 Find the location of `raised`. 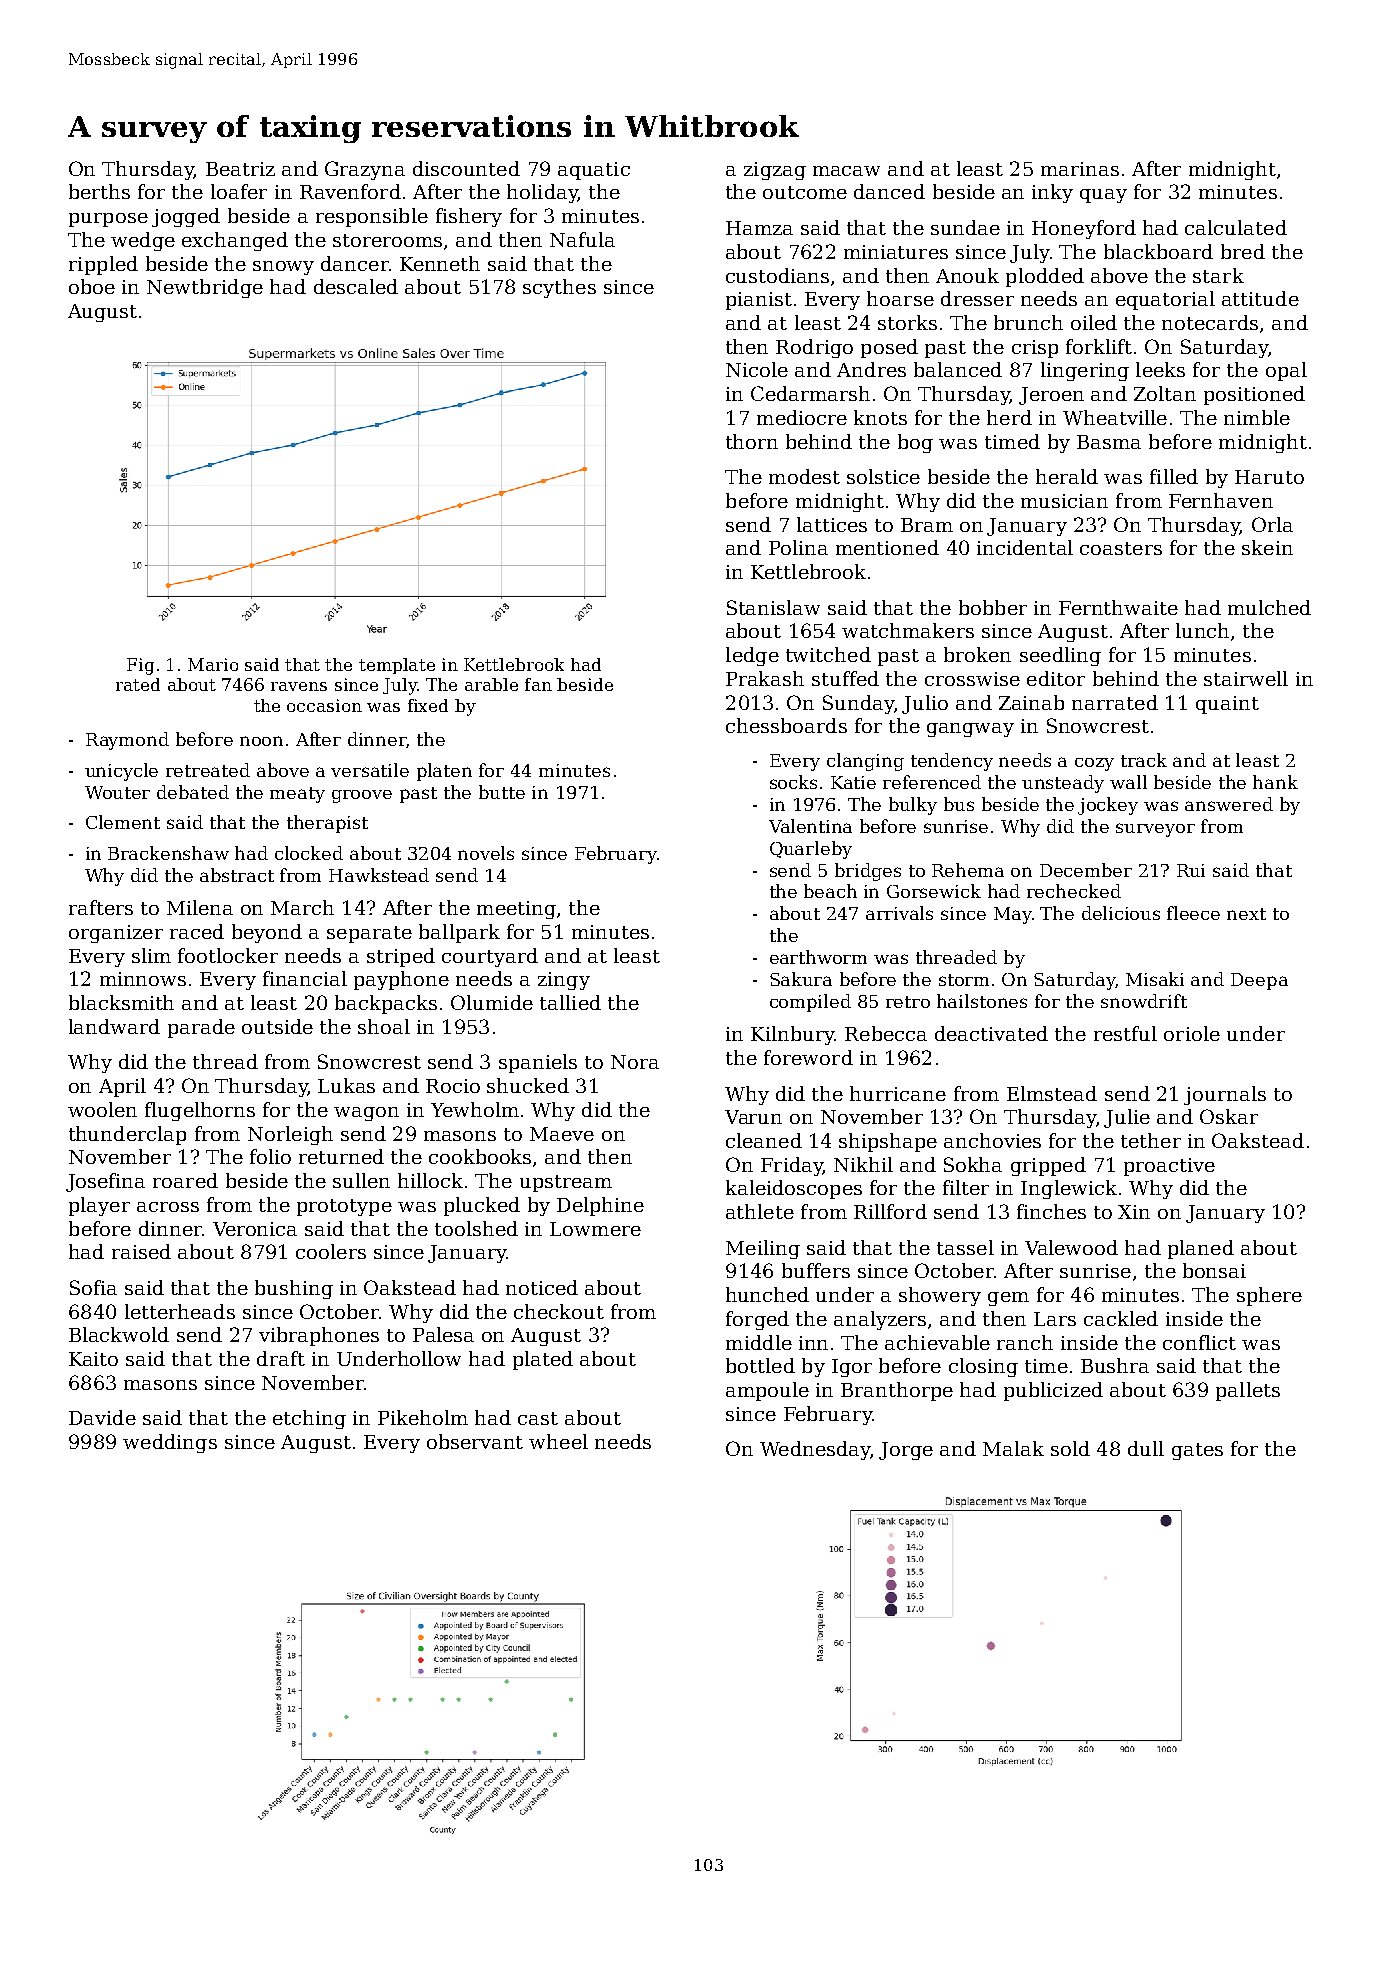

raised is located at coordinates (141, 1251).
